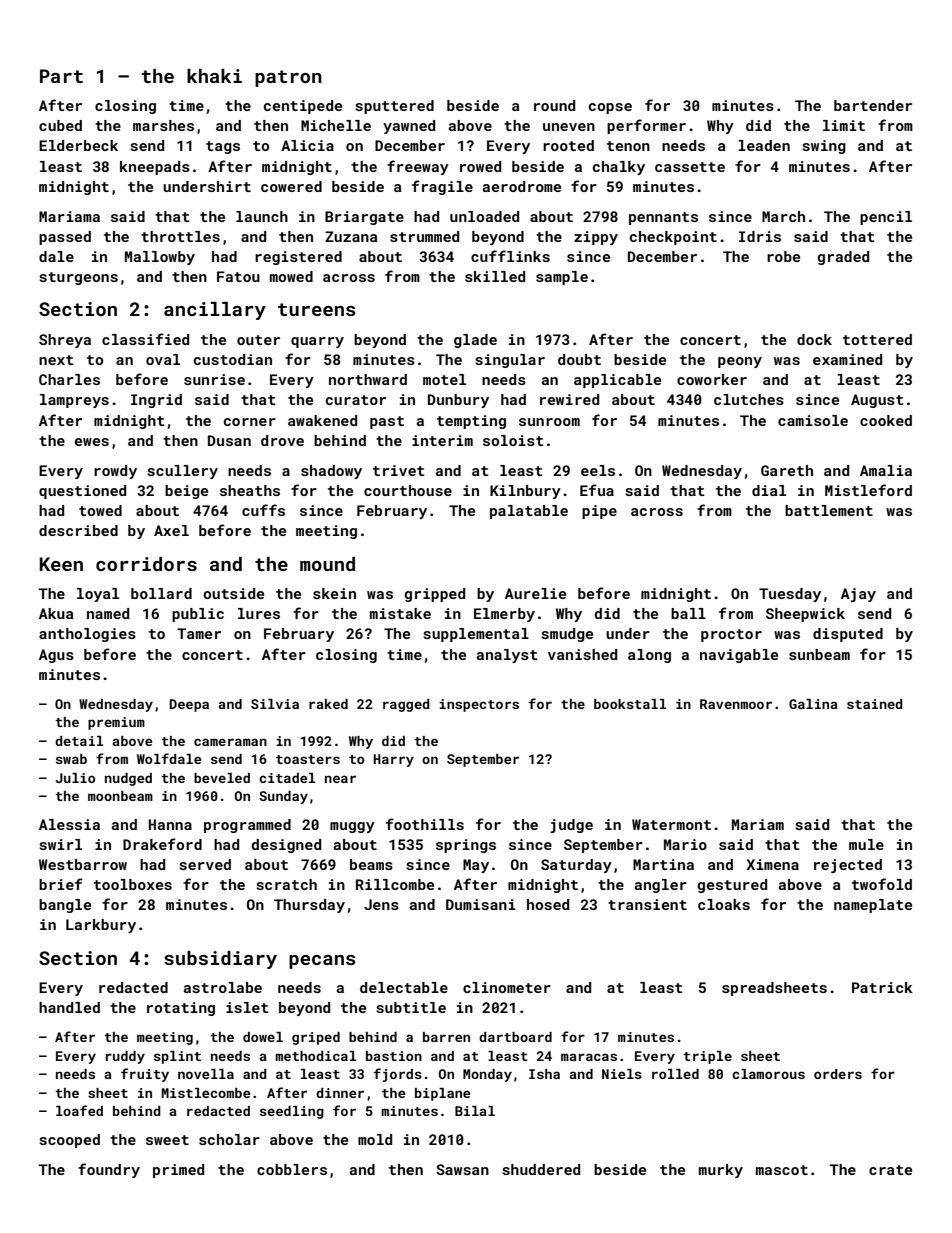  Describe the element at coordinates (177, 1057) in the screenshot. I see `splint` at that location.
